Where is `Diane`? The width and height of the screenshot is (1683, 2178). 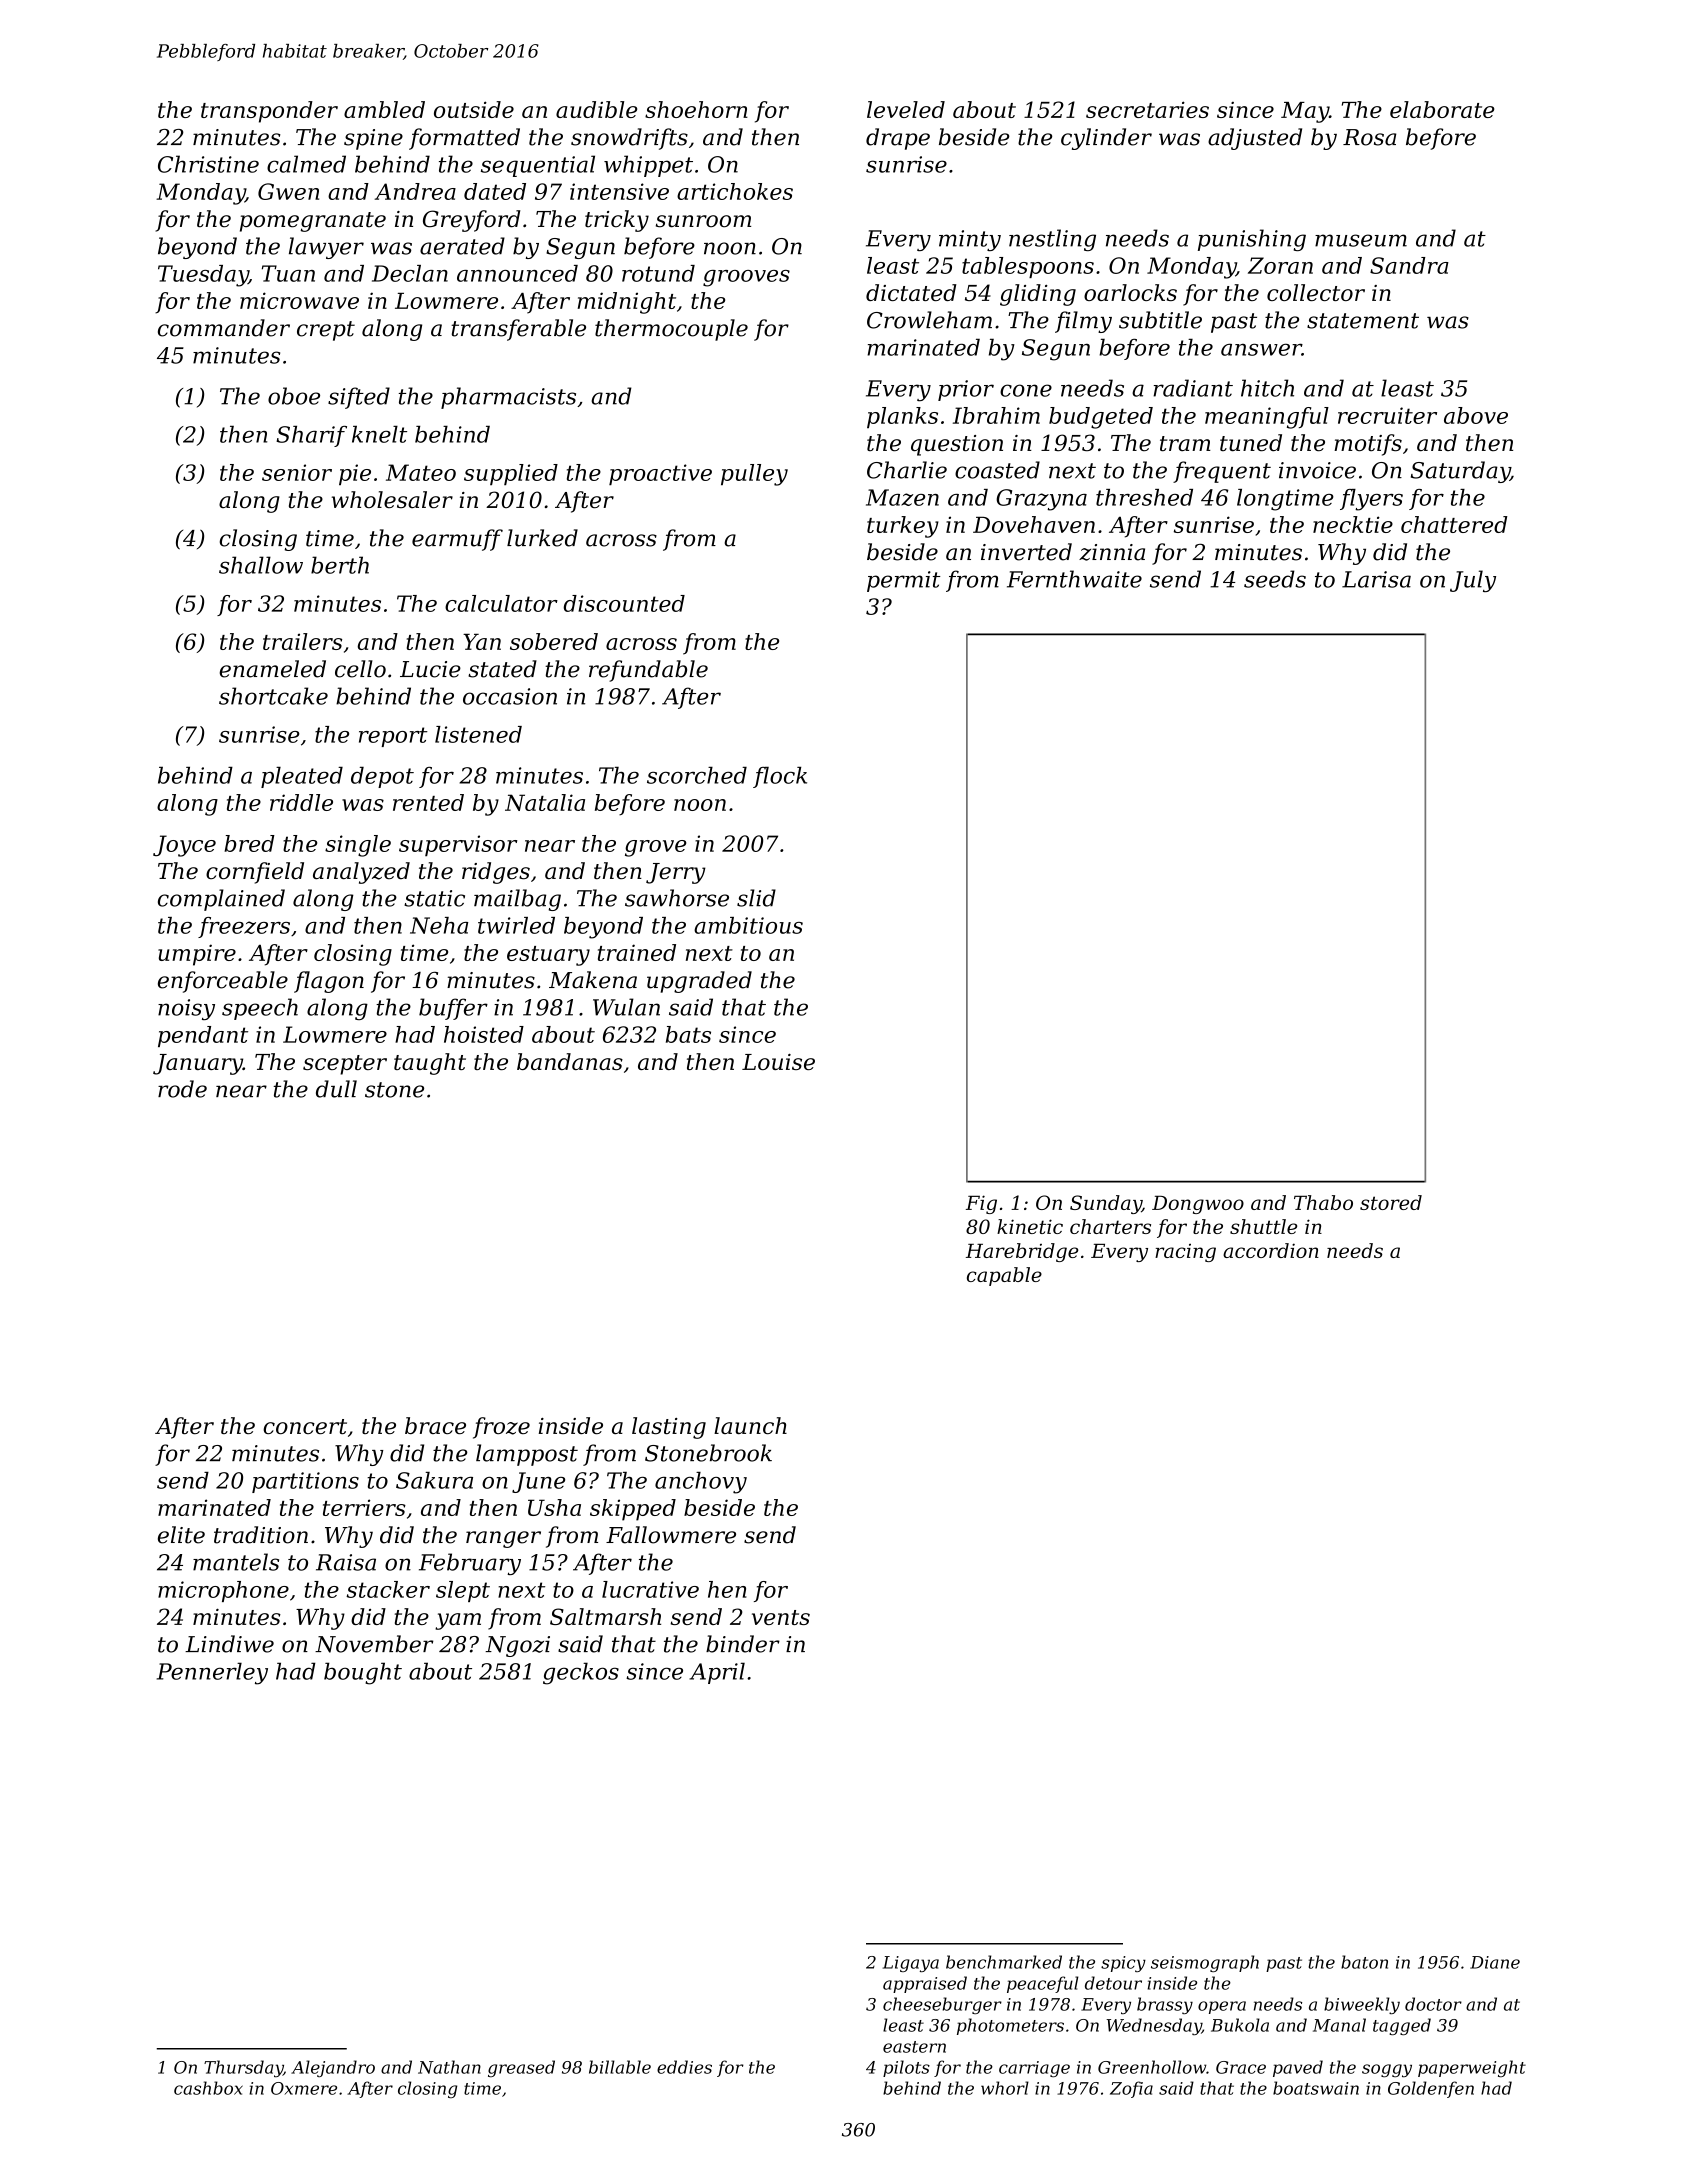
Diane is located at coordinates (1495, 1962).
